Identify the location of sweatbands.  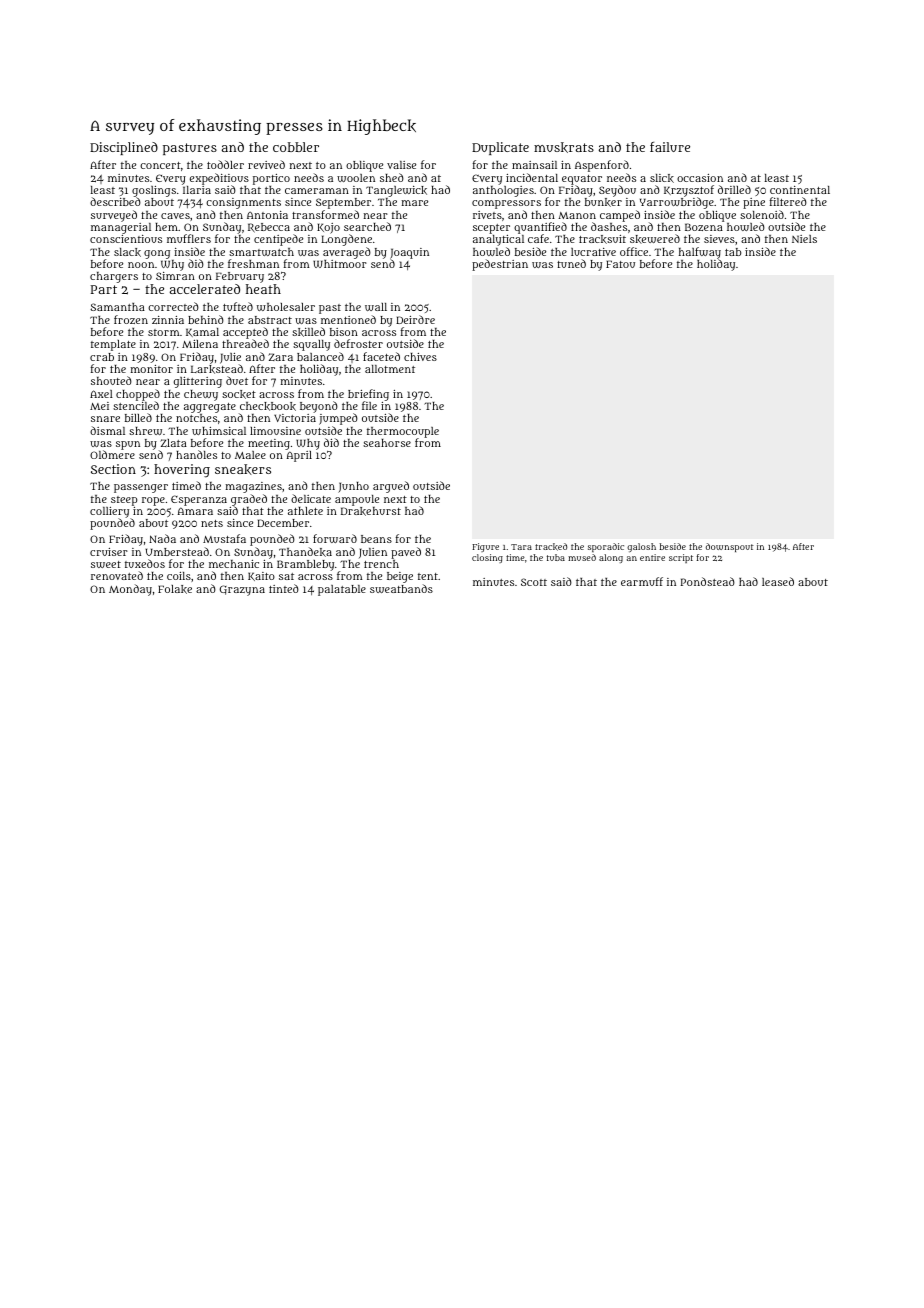
(401, 588).
